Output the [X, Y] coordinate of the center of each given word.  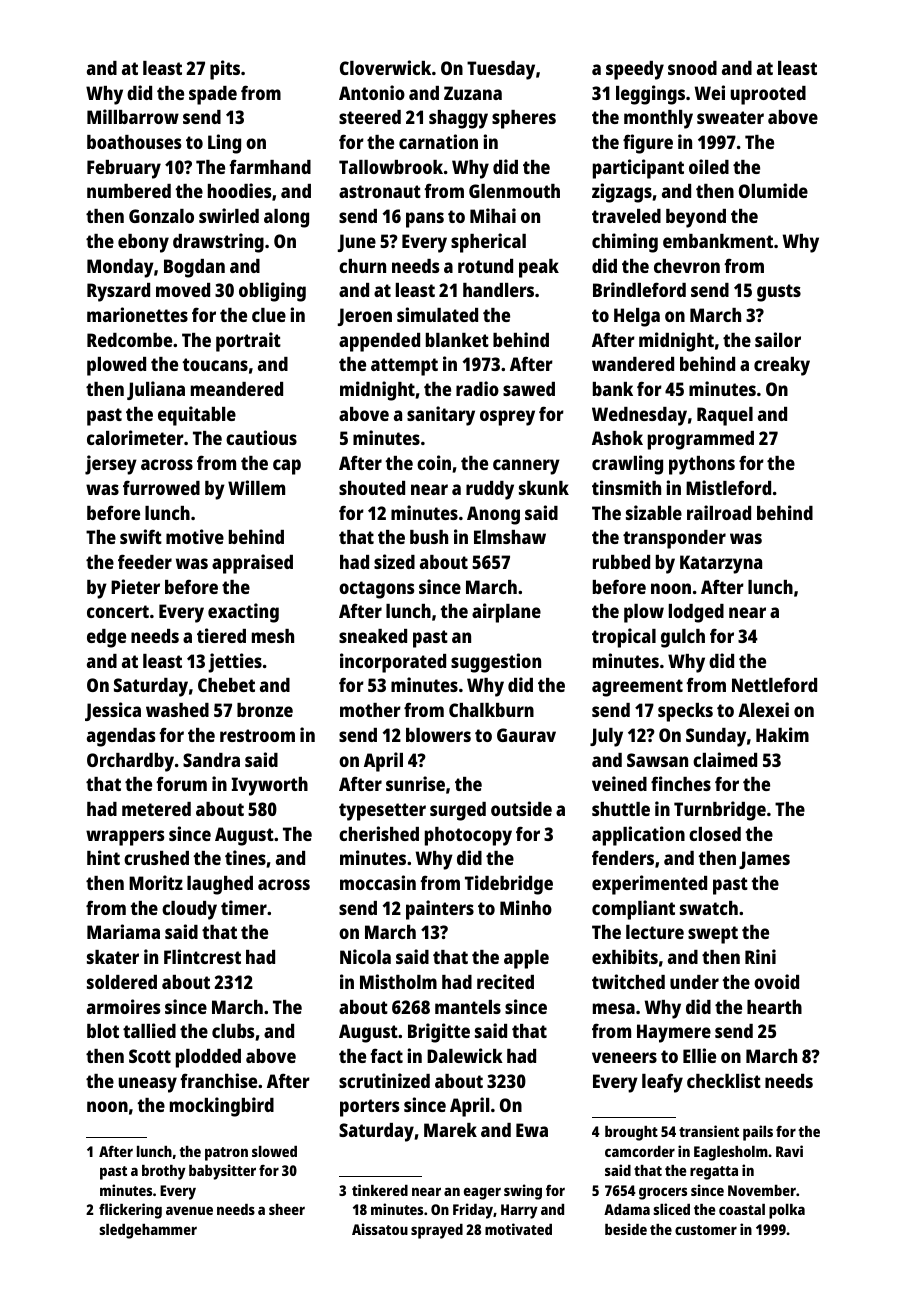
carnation [438, 141]
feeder [145, 561]
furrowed [161, 487]
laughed [220, 885]
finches [681, 783]
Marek [450, 1130]
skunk [544, 488]
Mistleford [728, 487]
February [124, 169]
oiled [709, 166]
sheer [287, 1209]
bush [429, 537]
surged [458, 811]
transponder [674, 539]
